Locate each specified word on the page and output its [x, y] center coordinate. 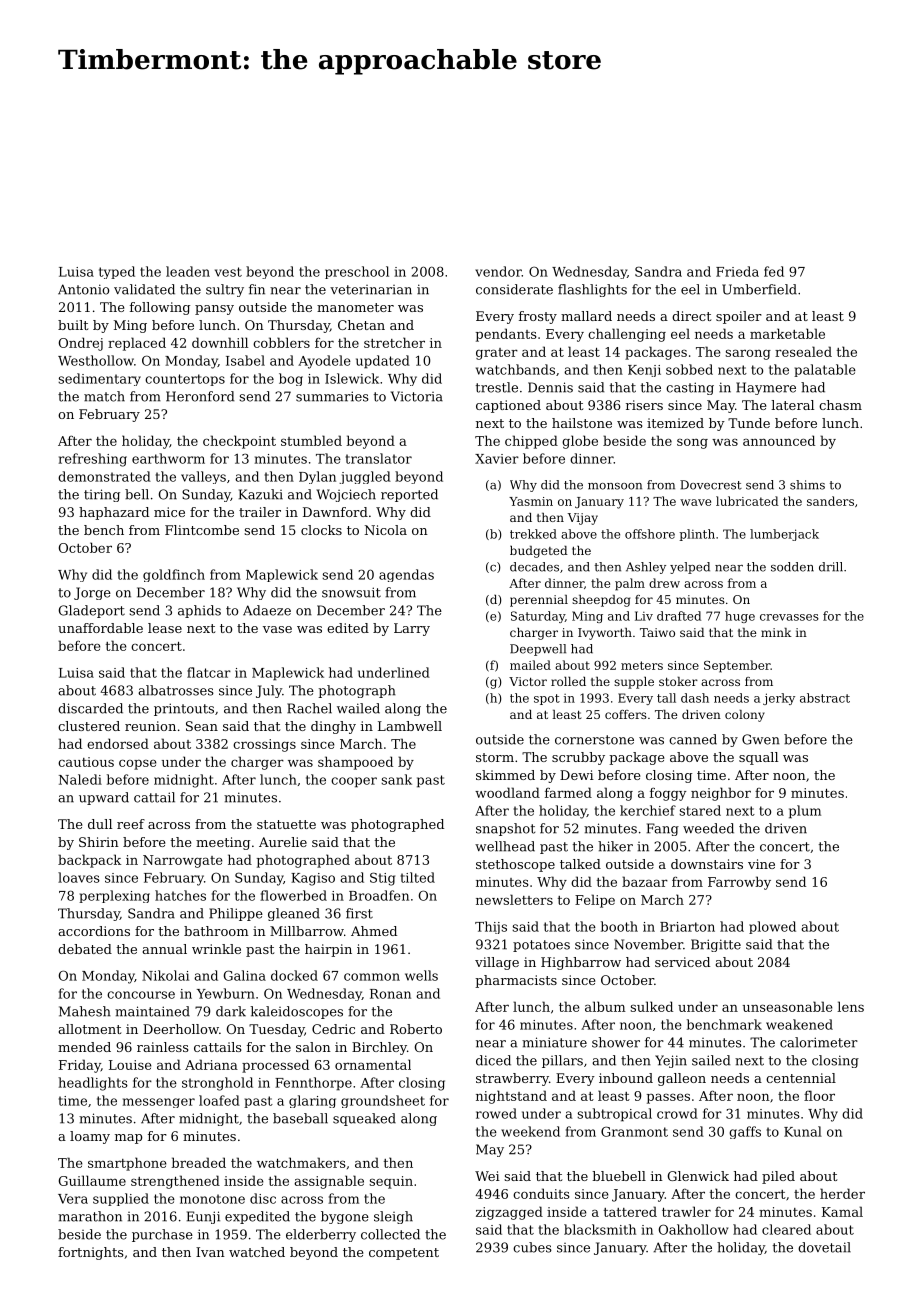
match [104, 396]
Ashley [646, 568]
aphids [199, 611]
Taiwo [657, 632]
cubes [532, 1247]
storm [495, 757]
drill [831, 567]
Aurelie [283, 842]
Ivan [210, 1252]
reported [409, 495]
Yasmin [531, 501]
